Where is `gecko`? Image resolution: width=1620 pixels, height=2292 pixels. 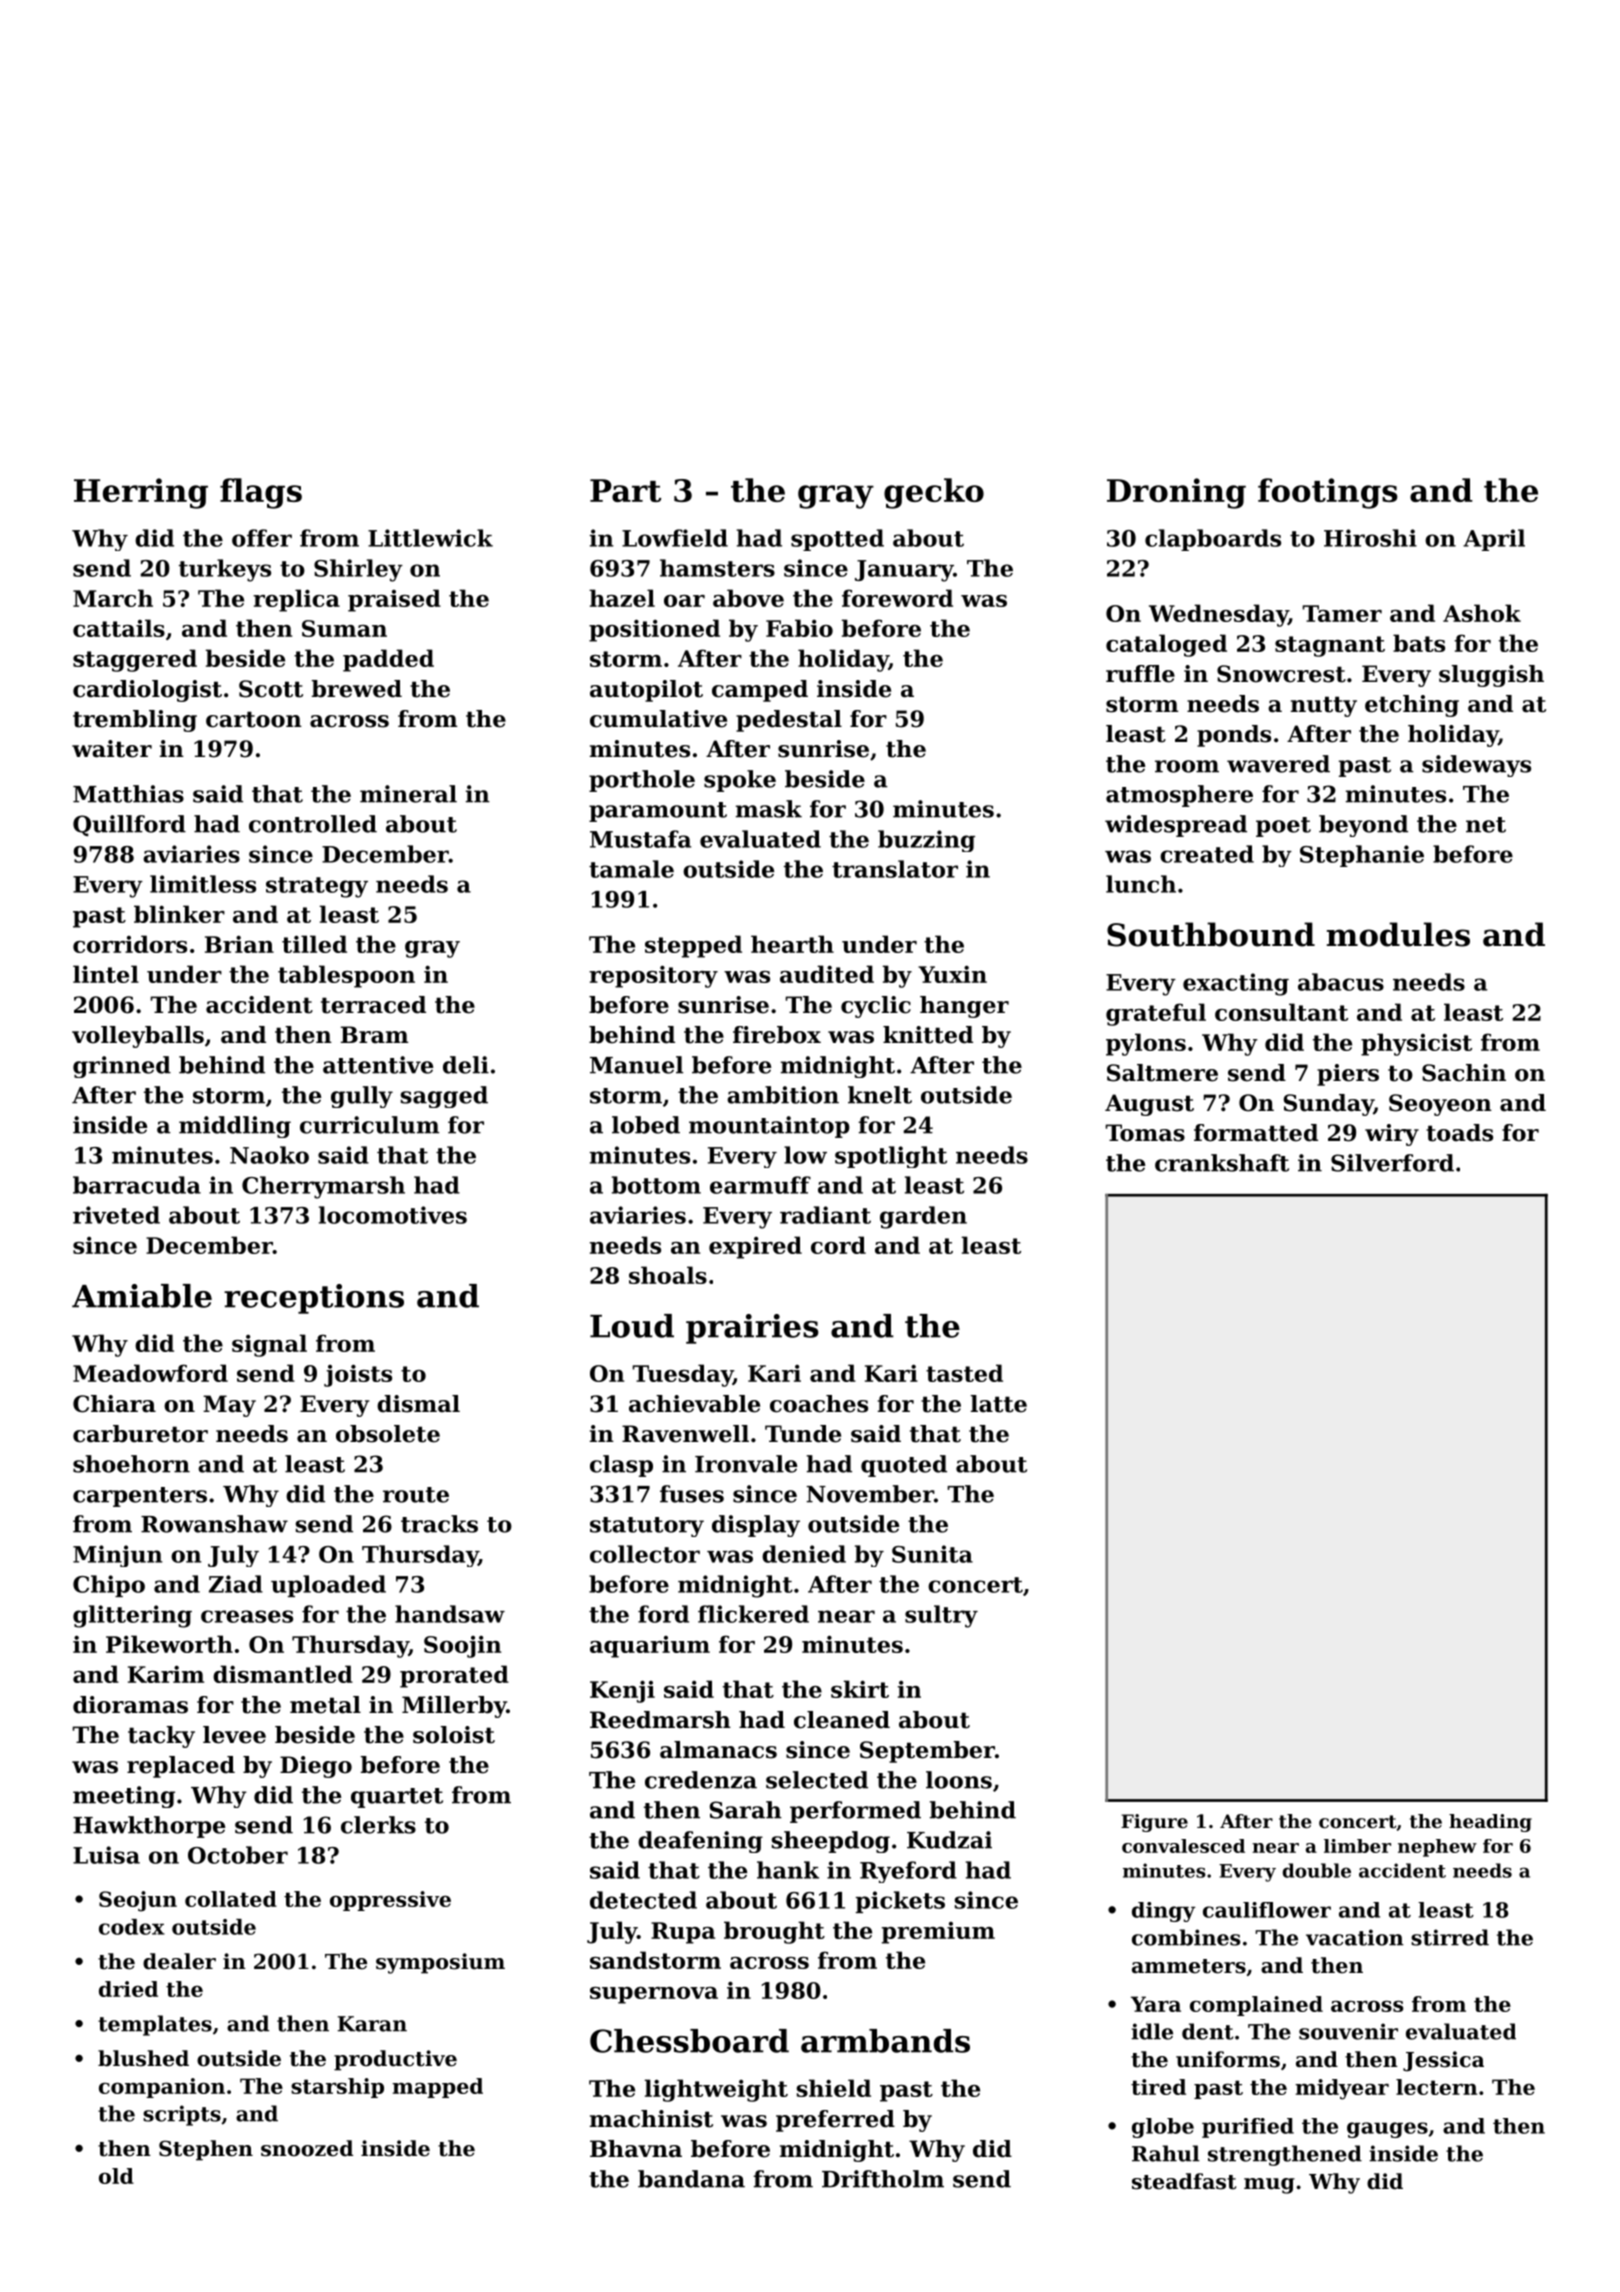
gecko is located at coordinates (934, 493).
